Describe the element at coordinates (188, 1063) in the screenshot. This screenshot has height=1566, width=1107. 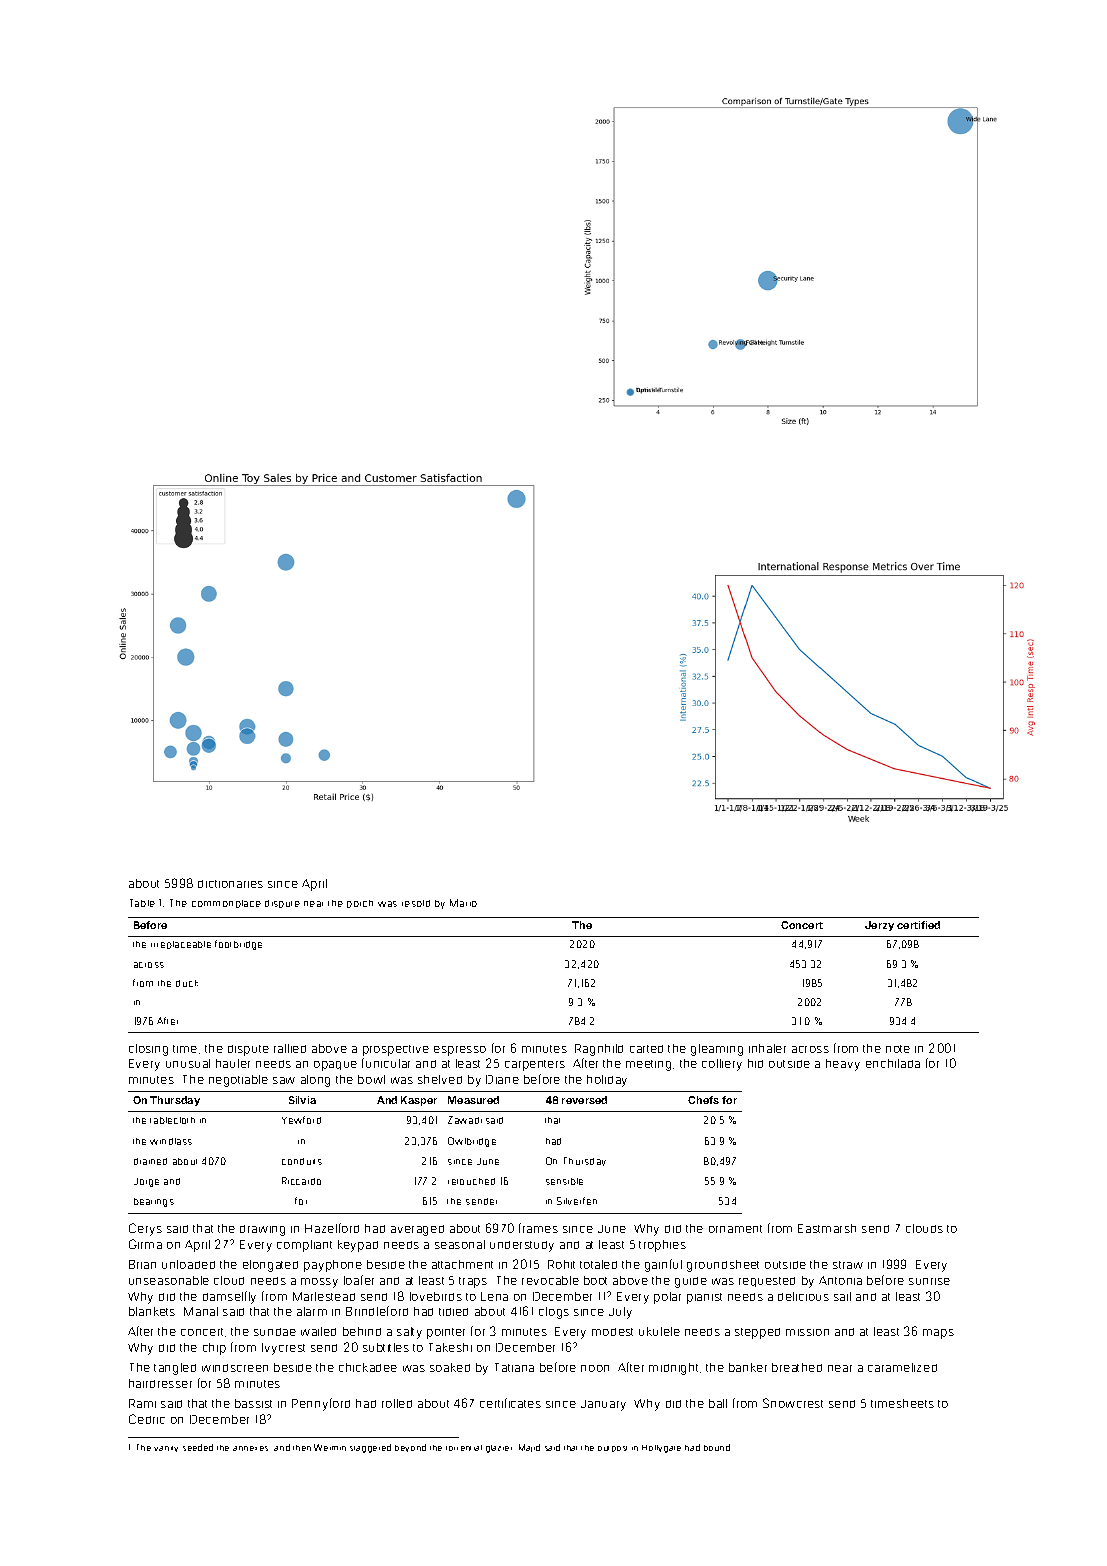
I see `unusual` at that location.
